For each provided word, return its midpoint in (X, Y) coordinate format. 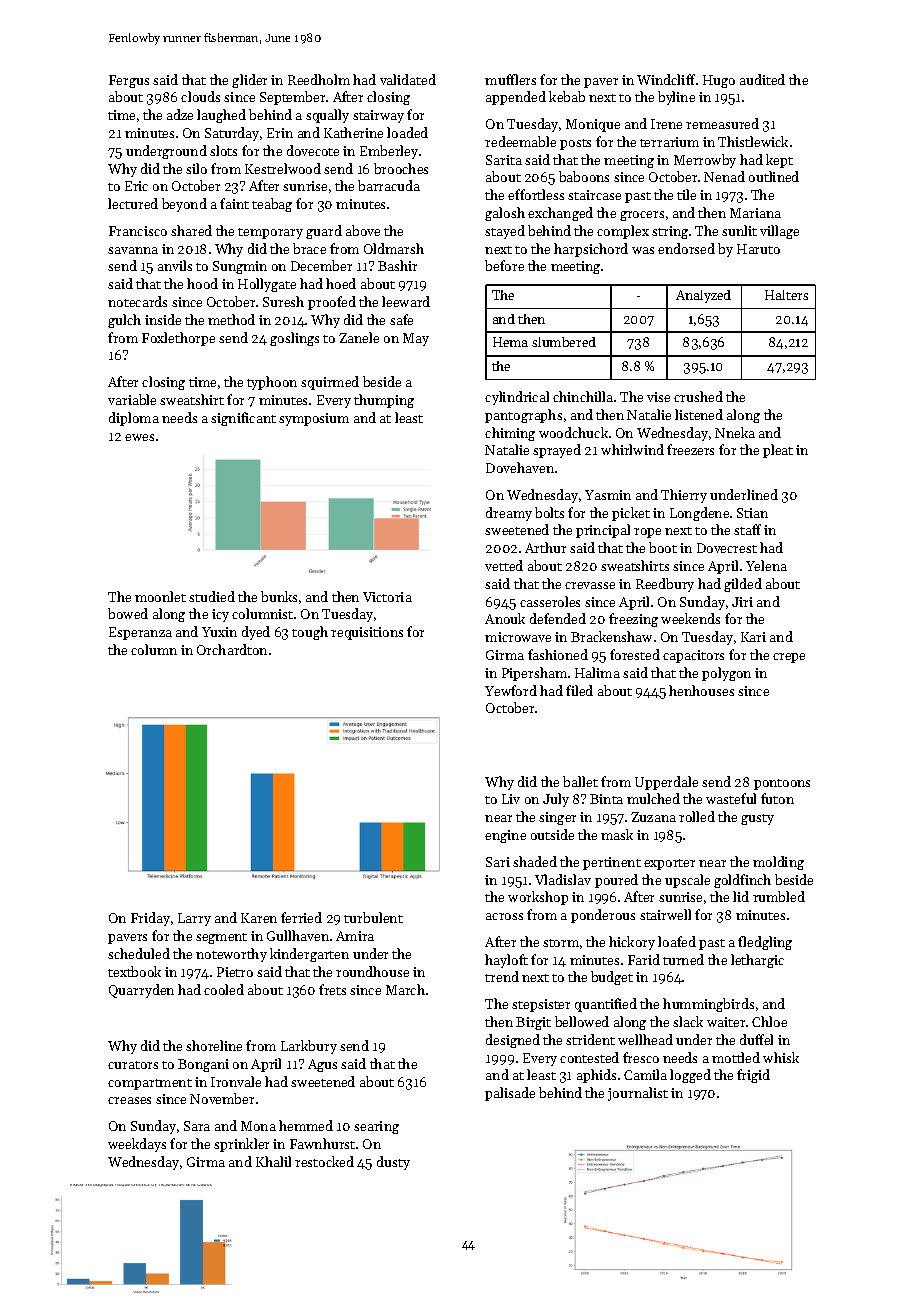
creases (129, 1100)
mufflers (510, 79)
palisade (510, 1094)
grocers (642, 216)
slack (688, 1021)
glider (249, 81)
